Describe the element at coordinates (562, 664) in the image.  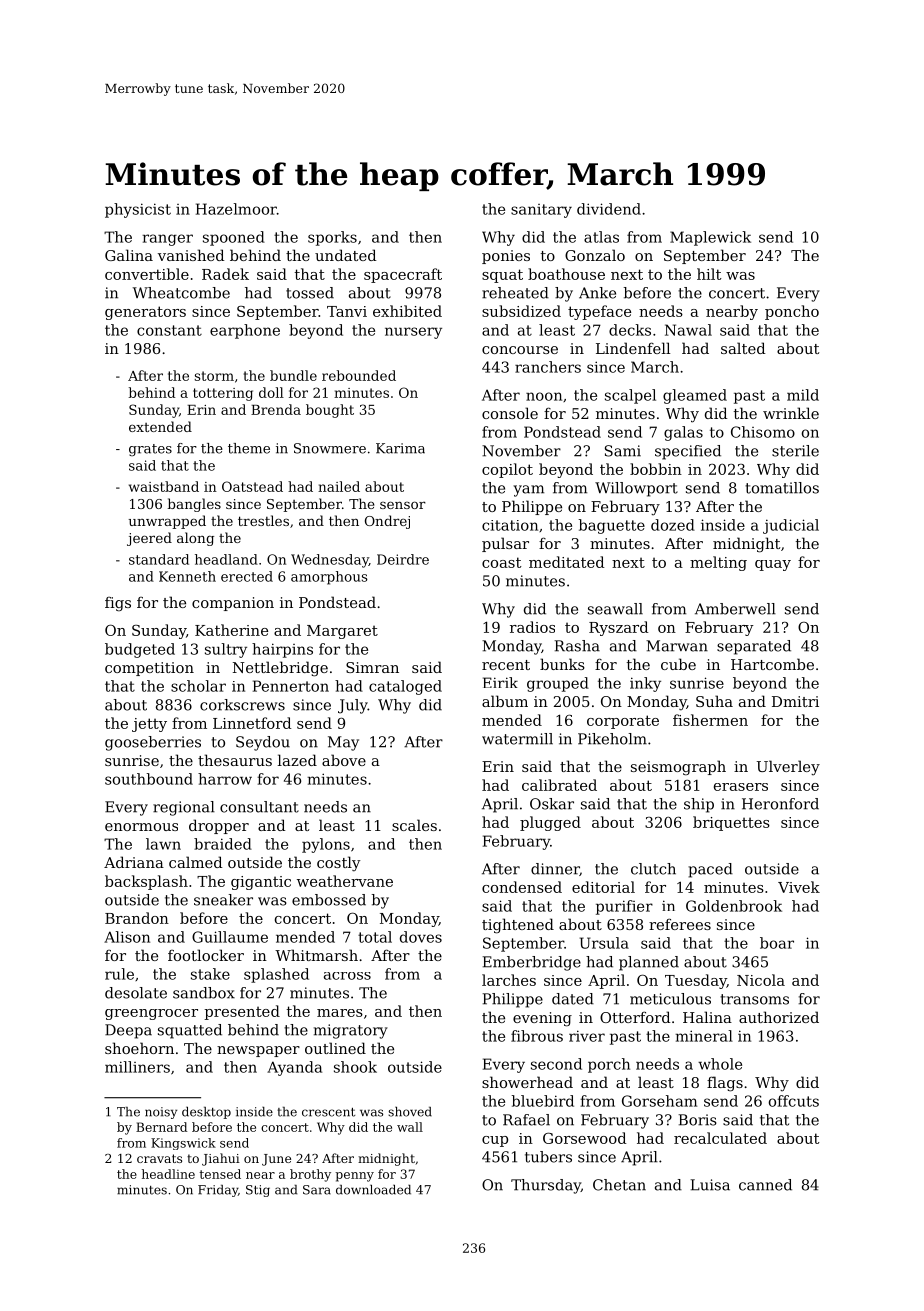
I see `bunks` at that location.
